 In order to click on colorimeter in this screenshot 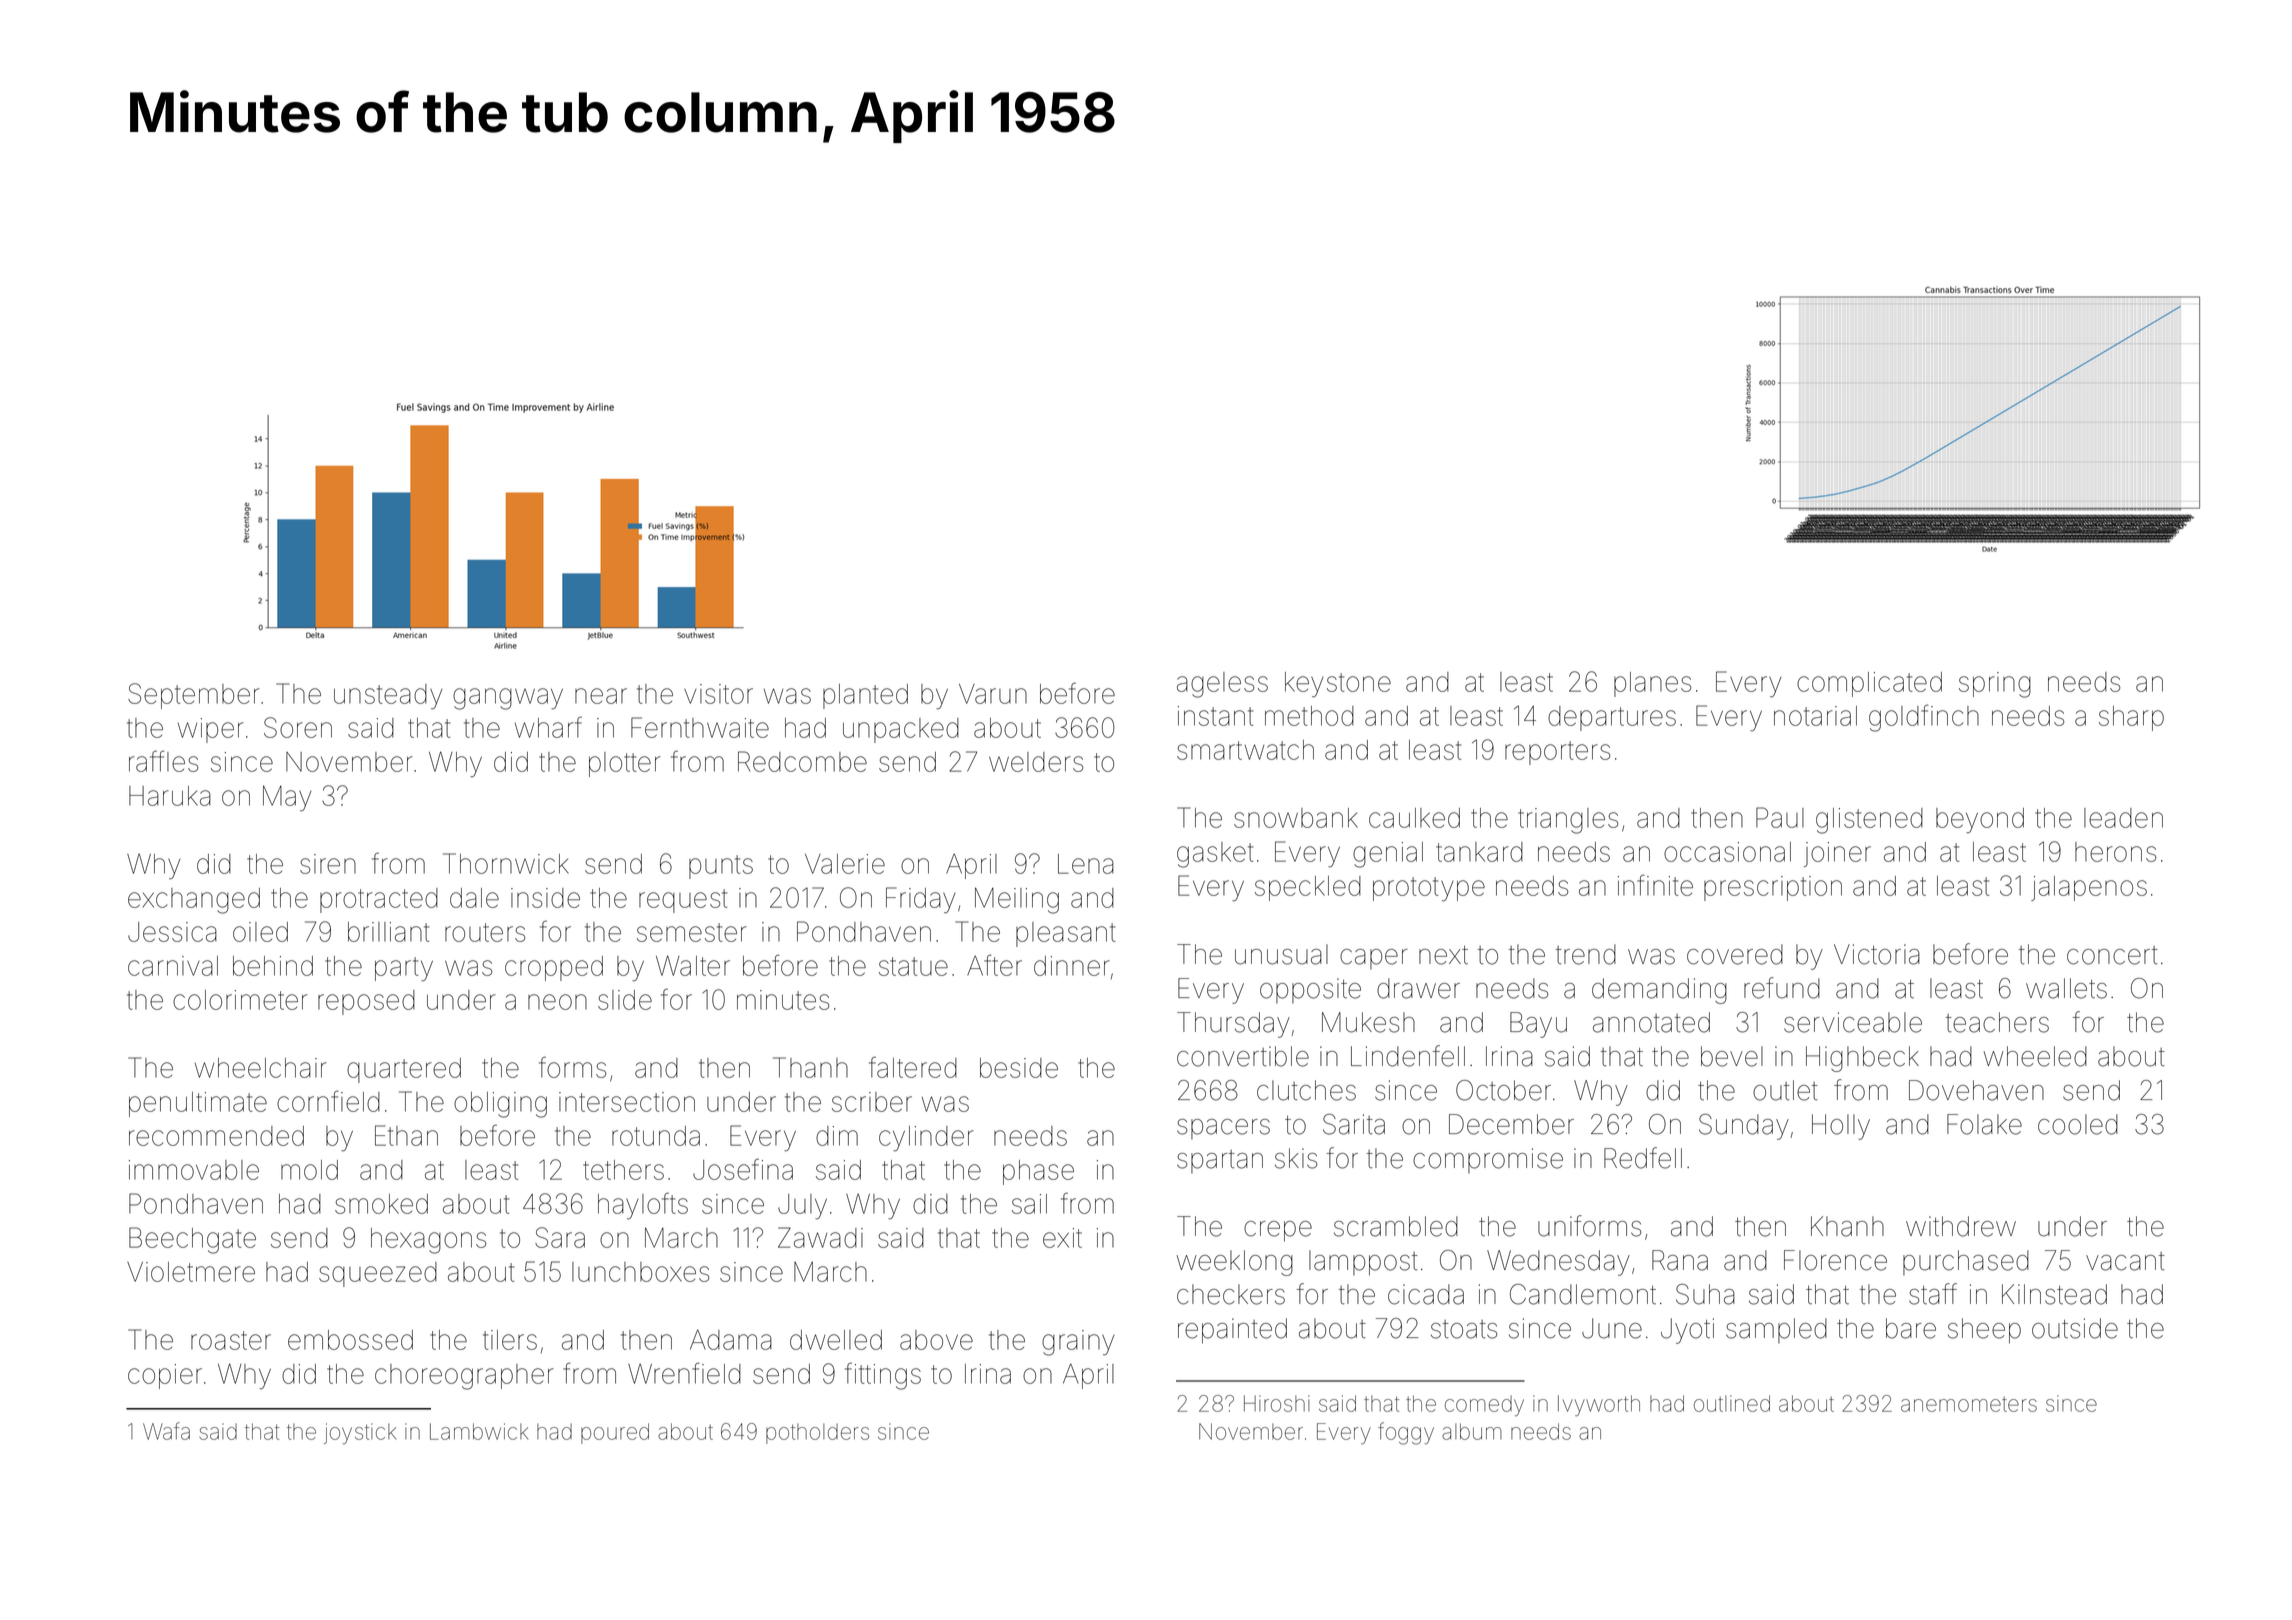, I will do `click(240, 1000)`.
